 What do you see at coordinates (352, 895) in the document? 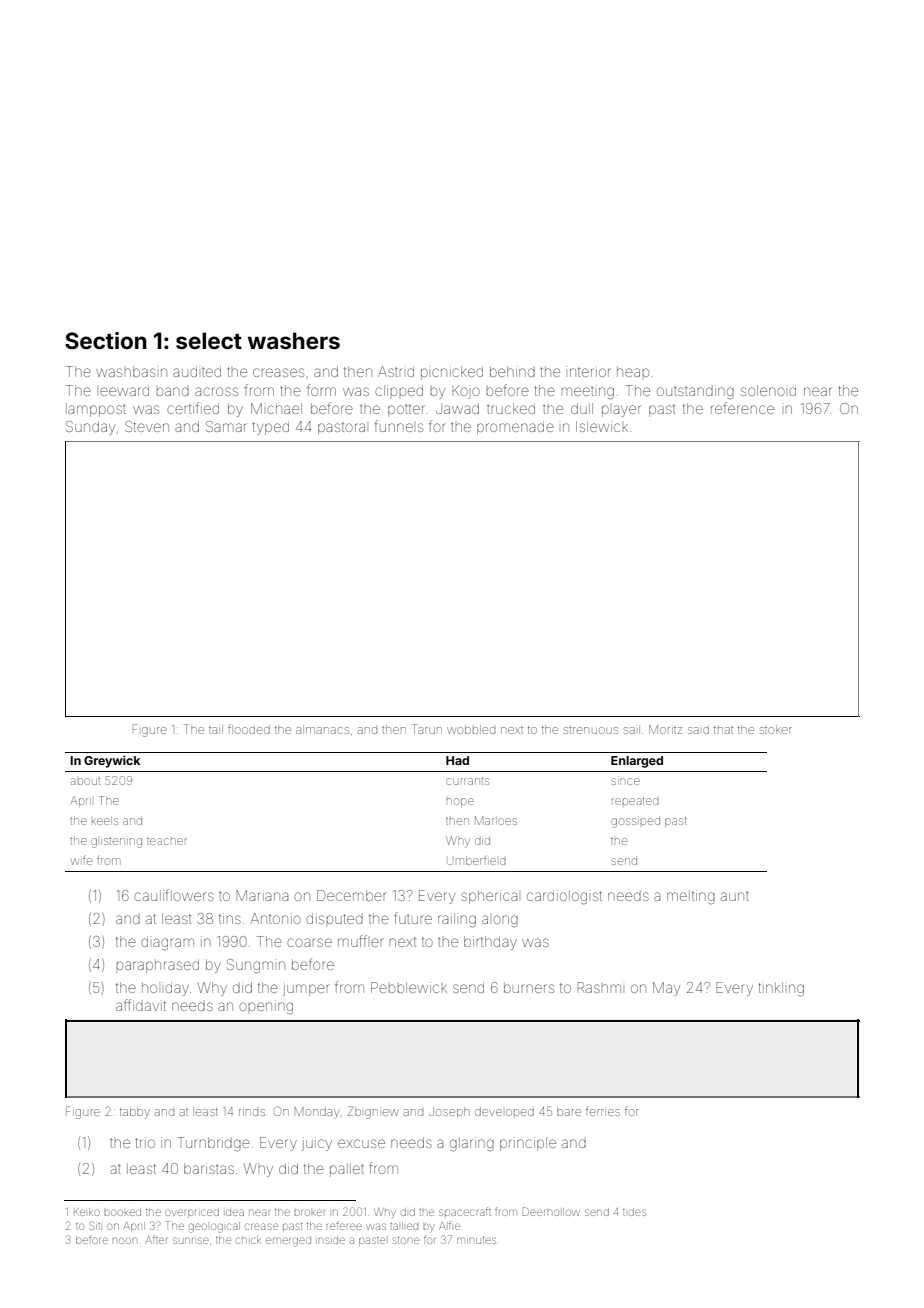
I see `December` at bounding box center [352, 895].
